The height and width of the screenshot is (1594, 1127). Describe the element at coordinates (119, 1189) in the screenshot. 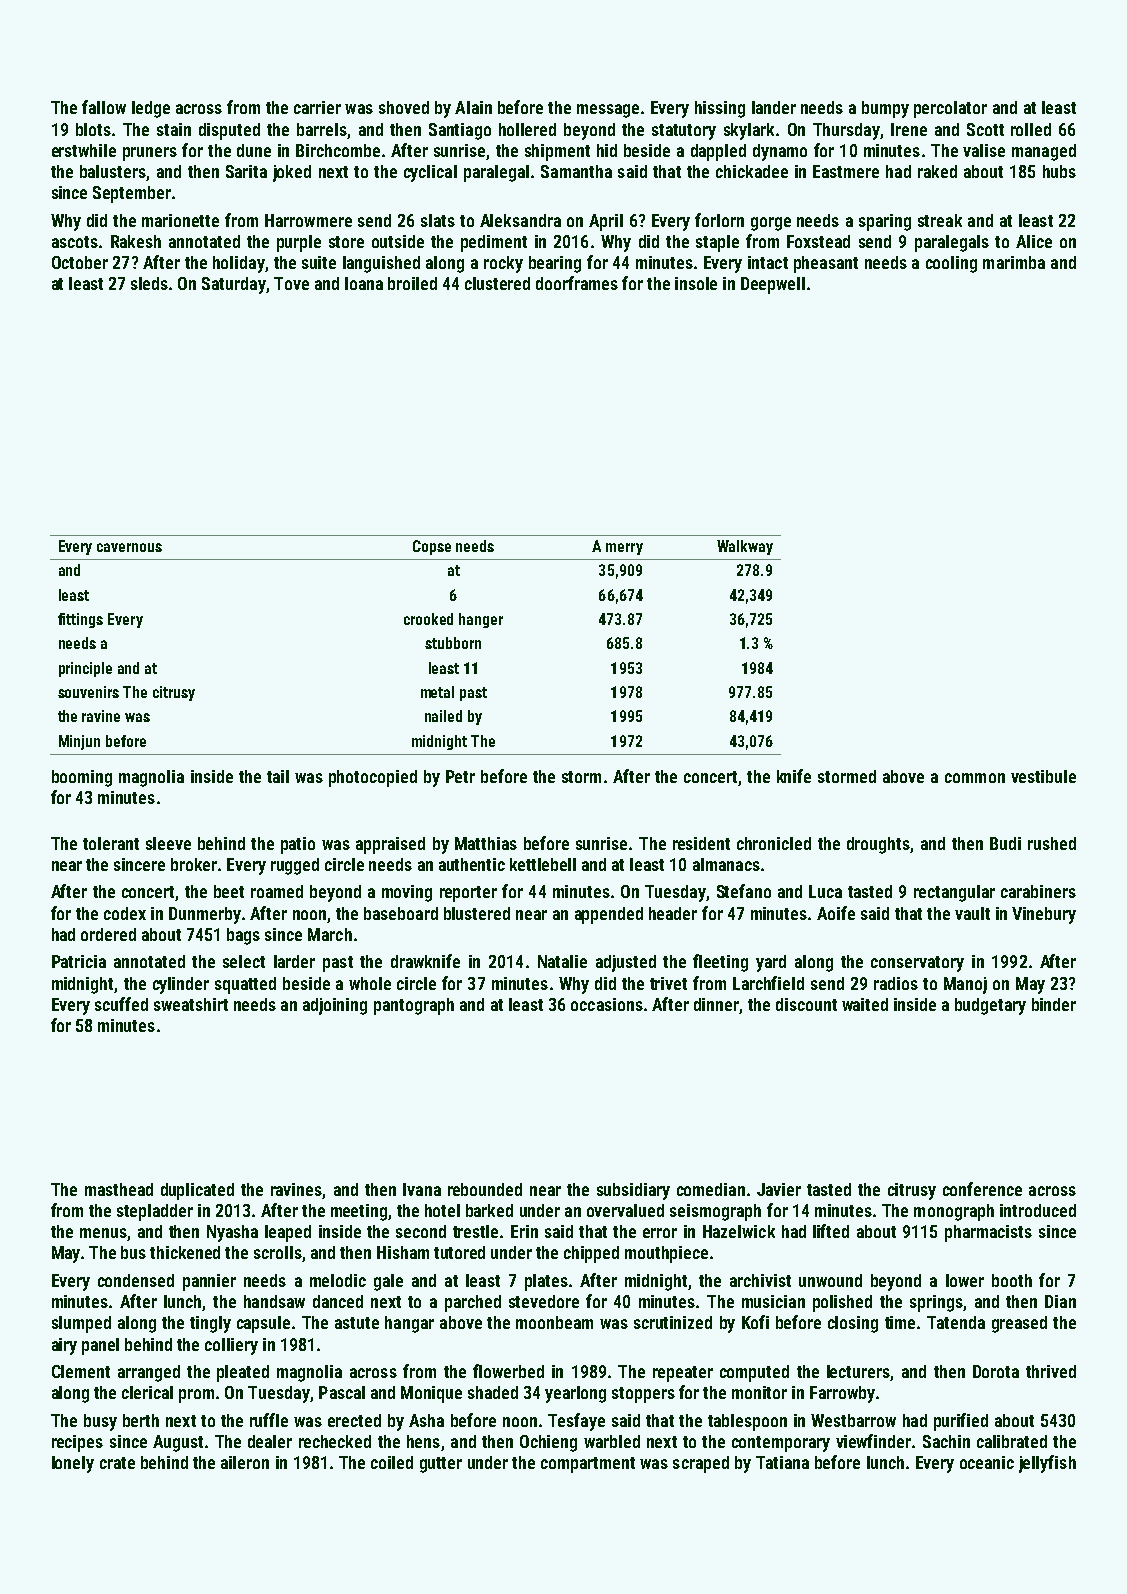

I see `masthead` at that location.
